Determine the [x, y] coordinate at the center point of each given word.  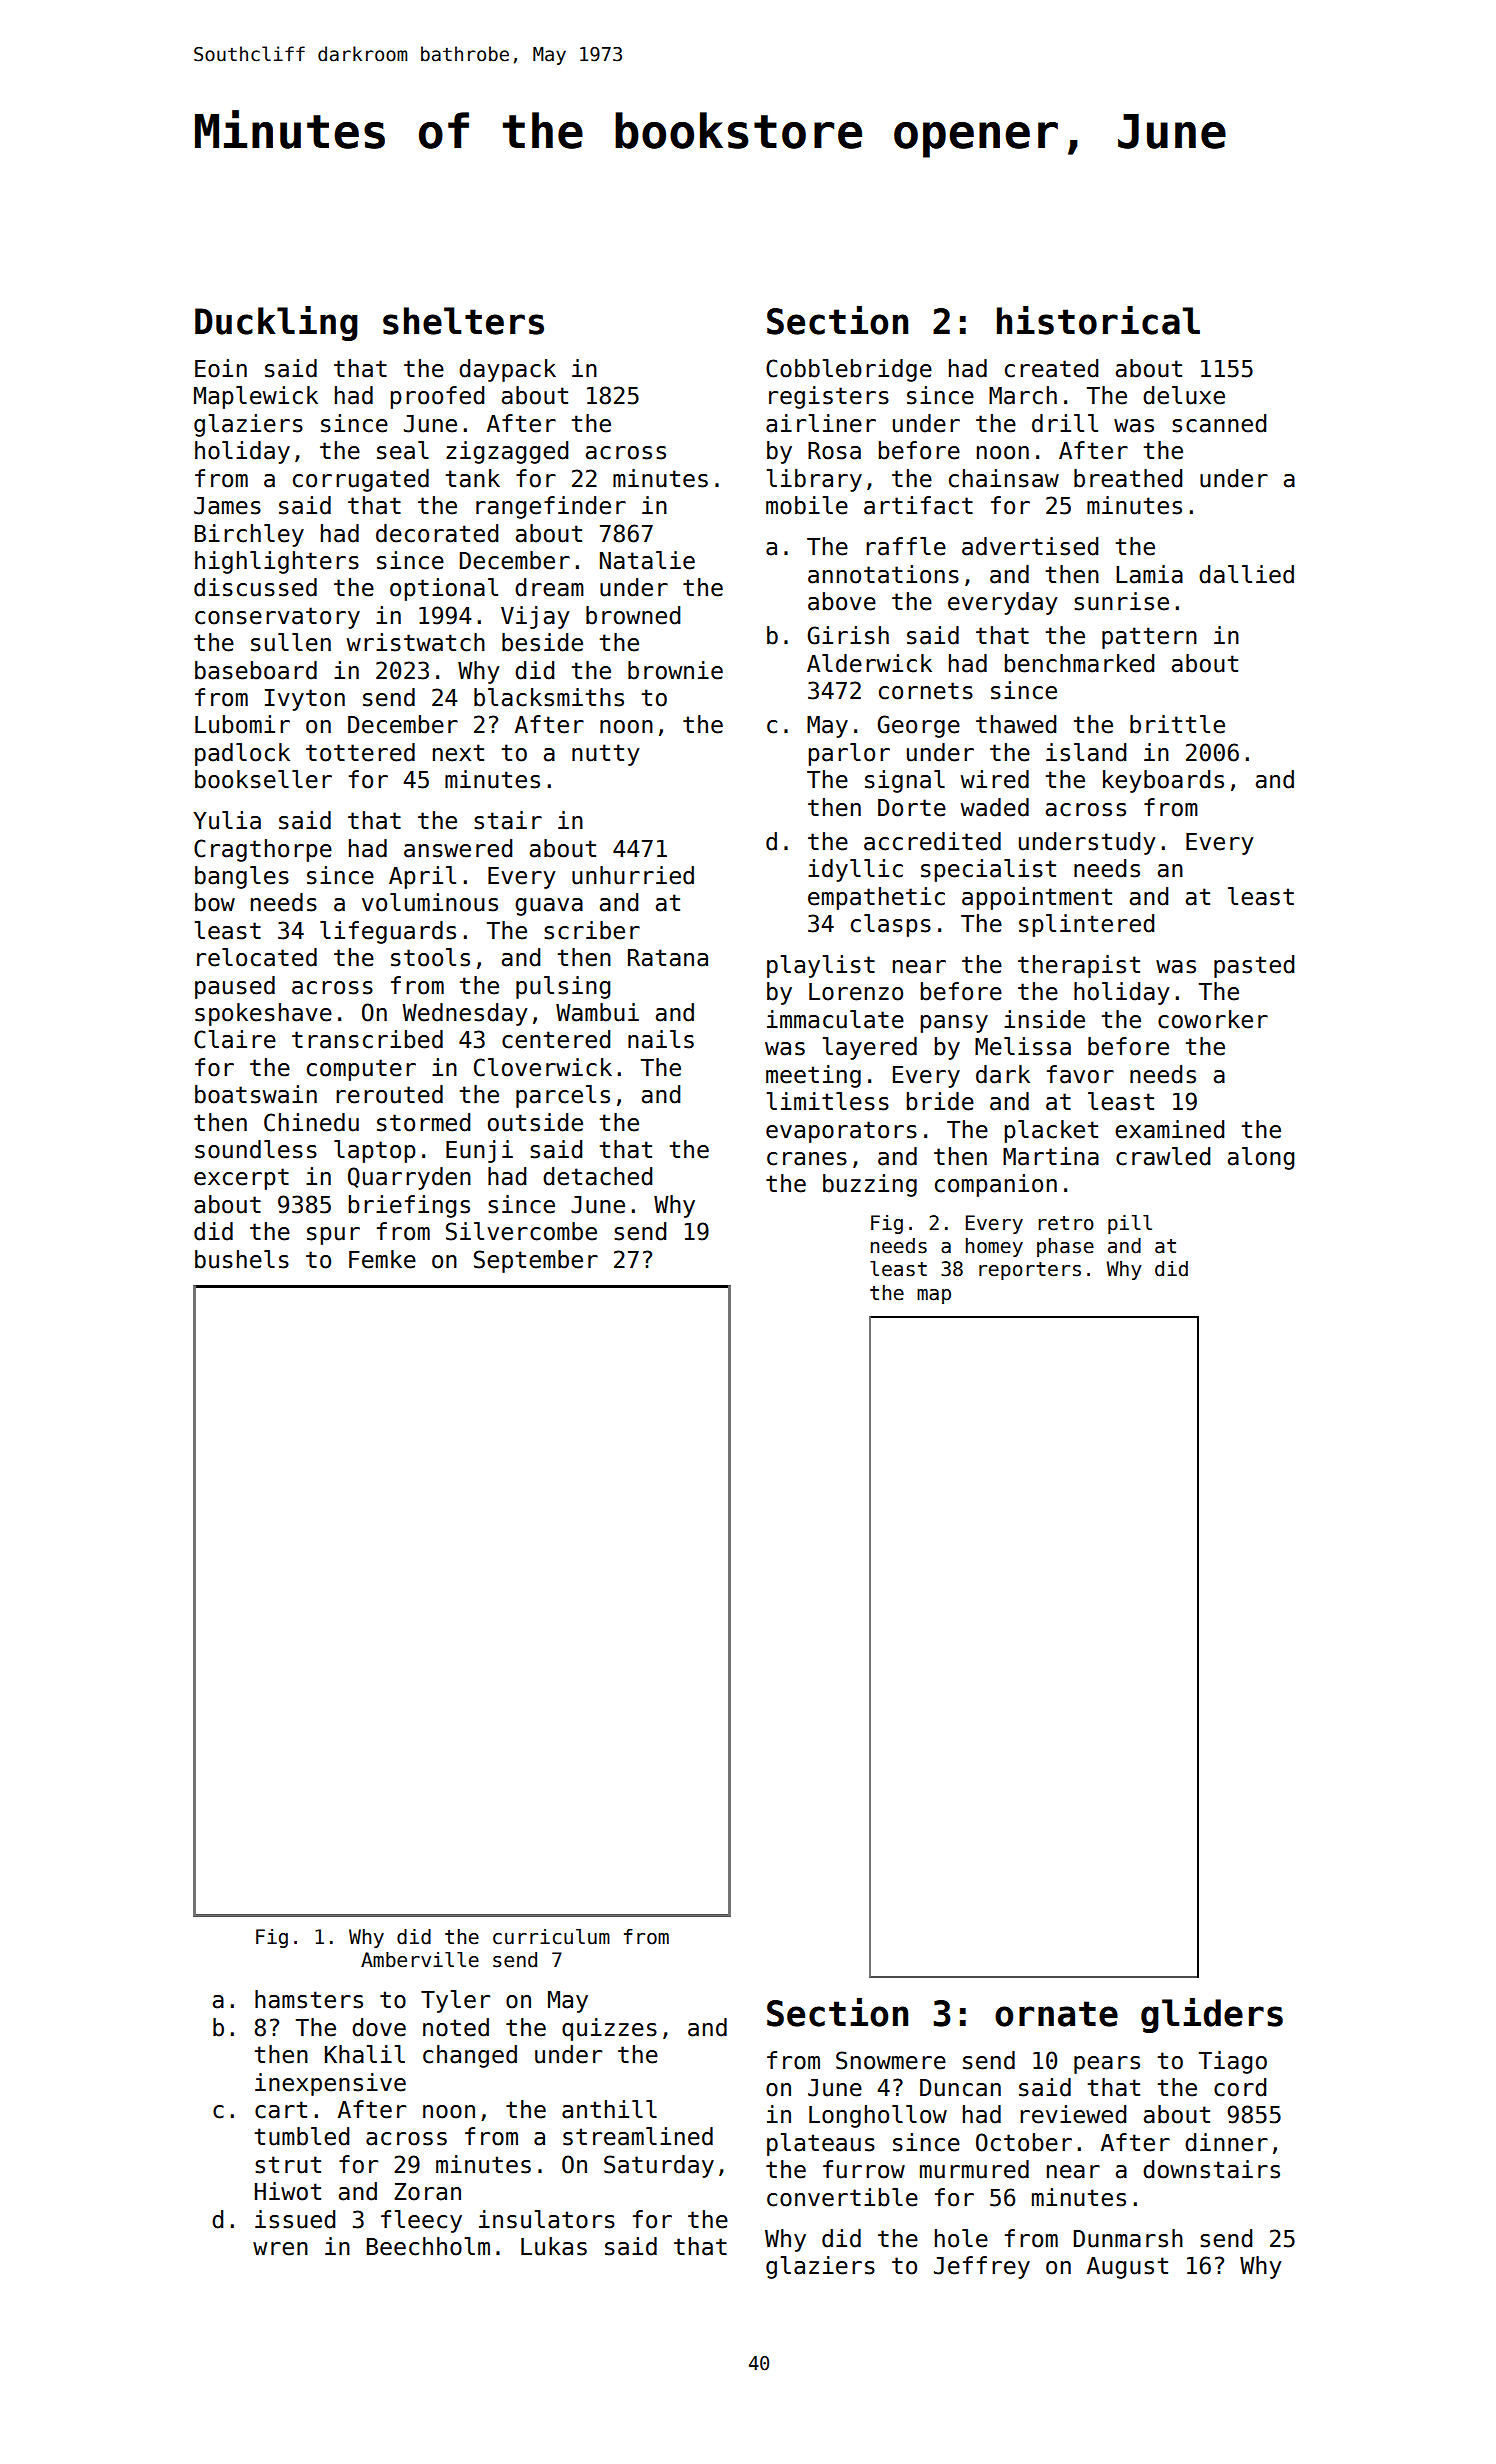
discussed [255, 587]
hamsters [309, 1999]
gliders [1212, 2015]
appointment [1037, 898]
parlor [849, 754]
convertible [842, 2197]
